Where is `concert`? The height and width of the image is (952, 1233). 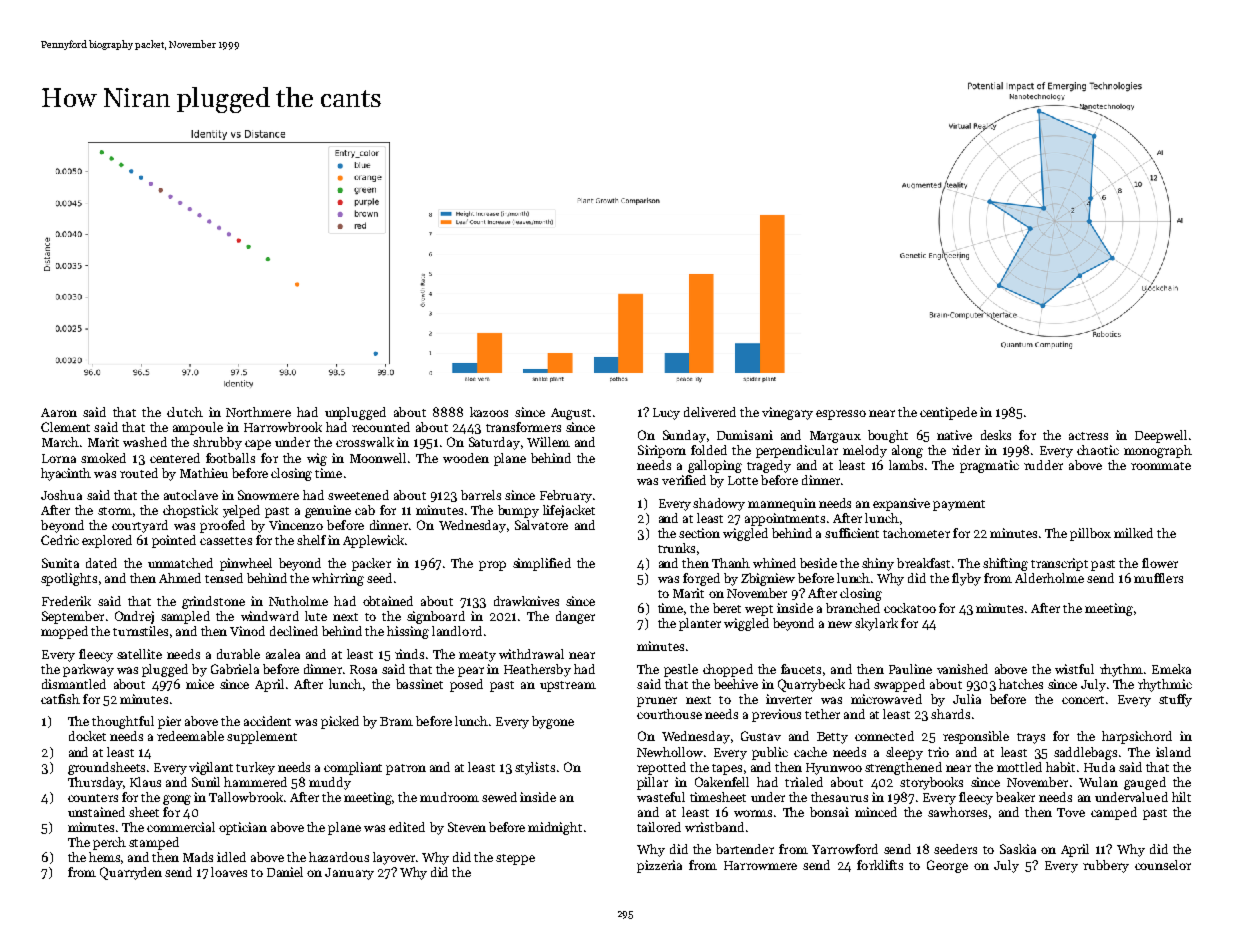 concert is located at coordinates (1083, 700).
